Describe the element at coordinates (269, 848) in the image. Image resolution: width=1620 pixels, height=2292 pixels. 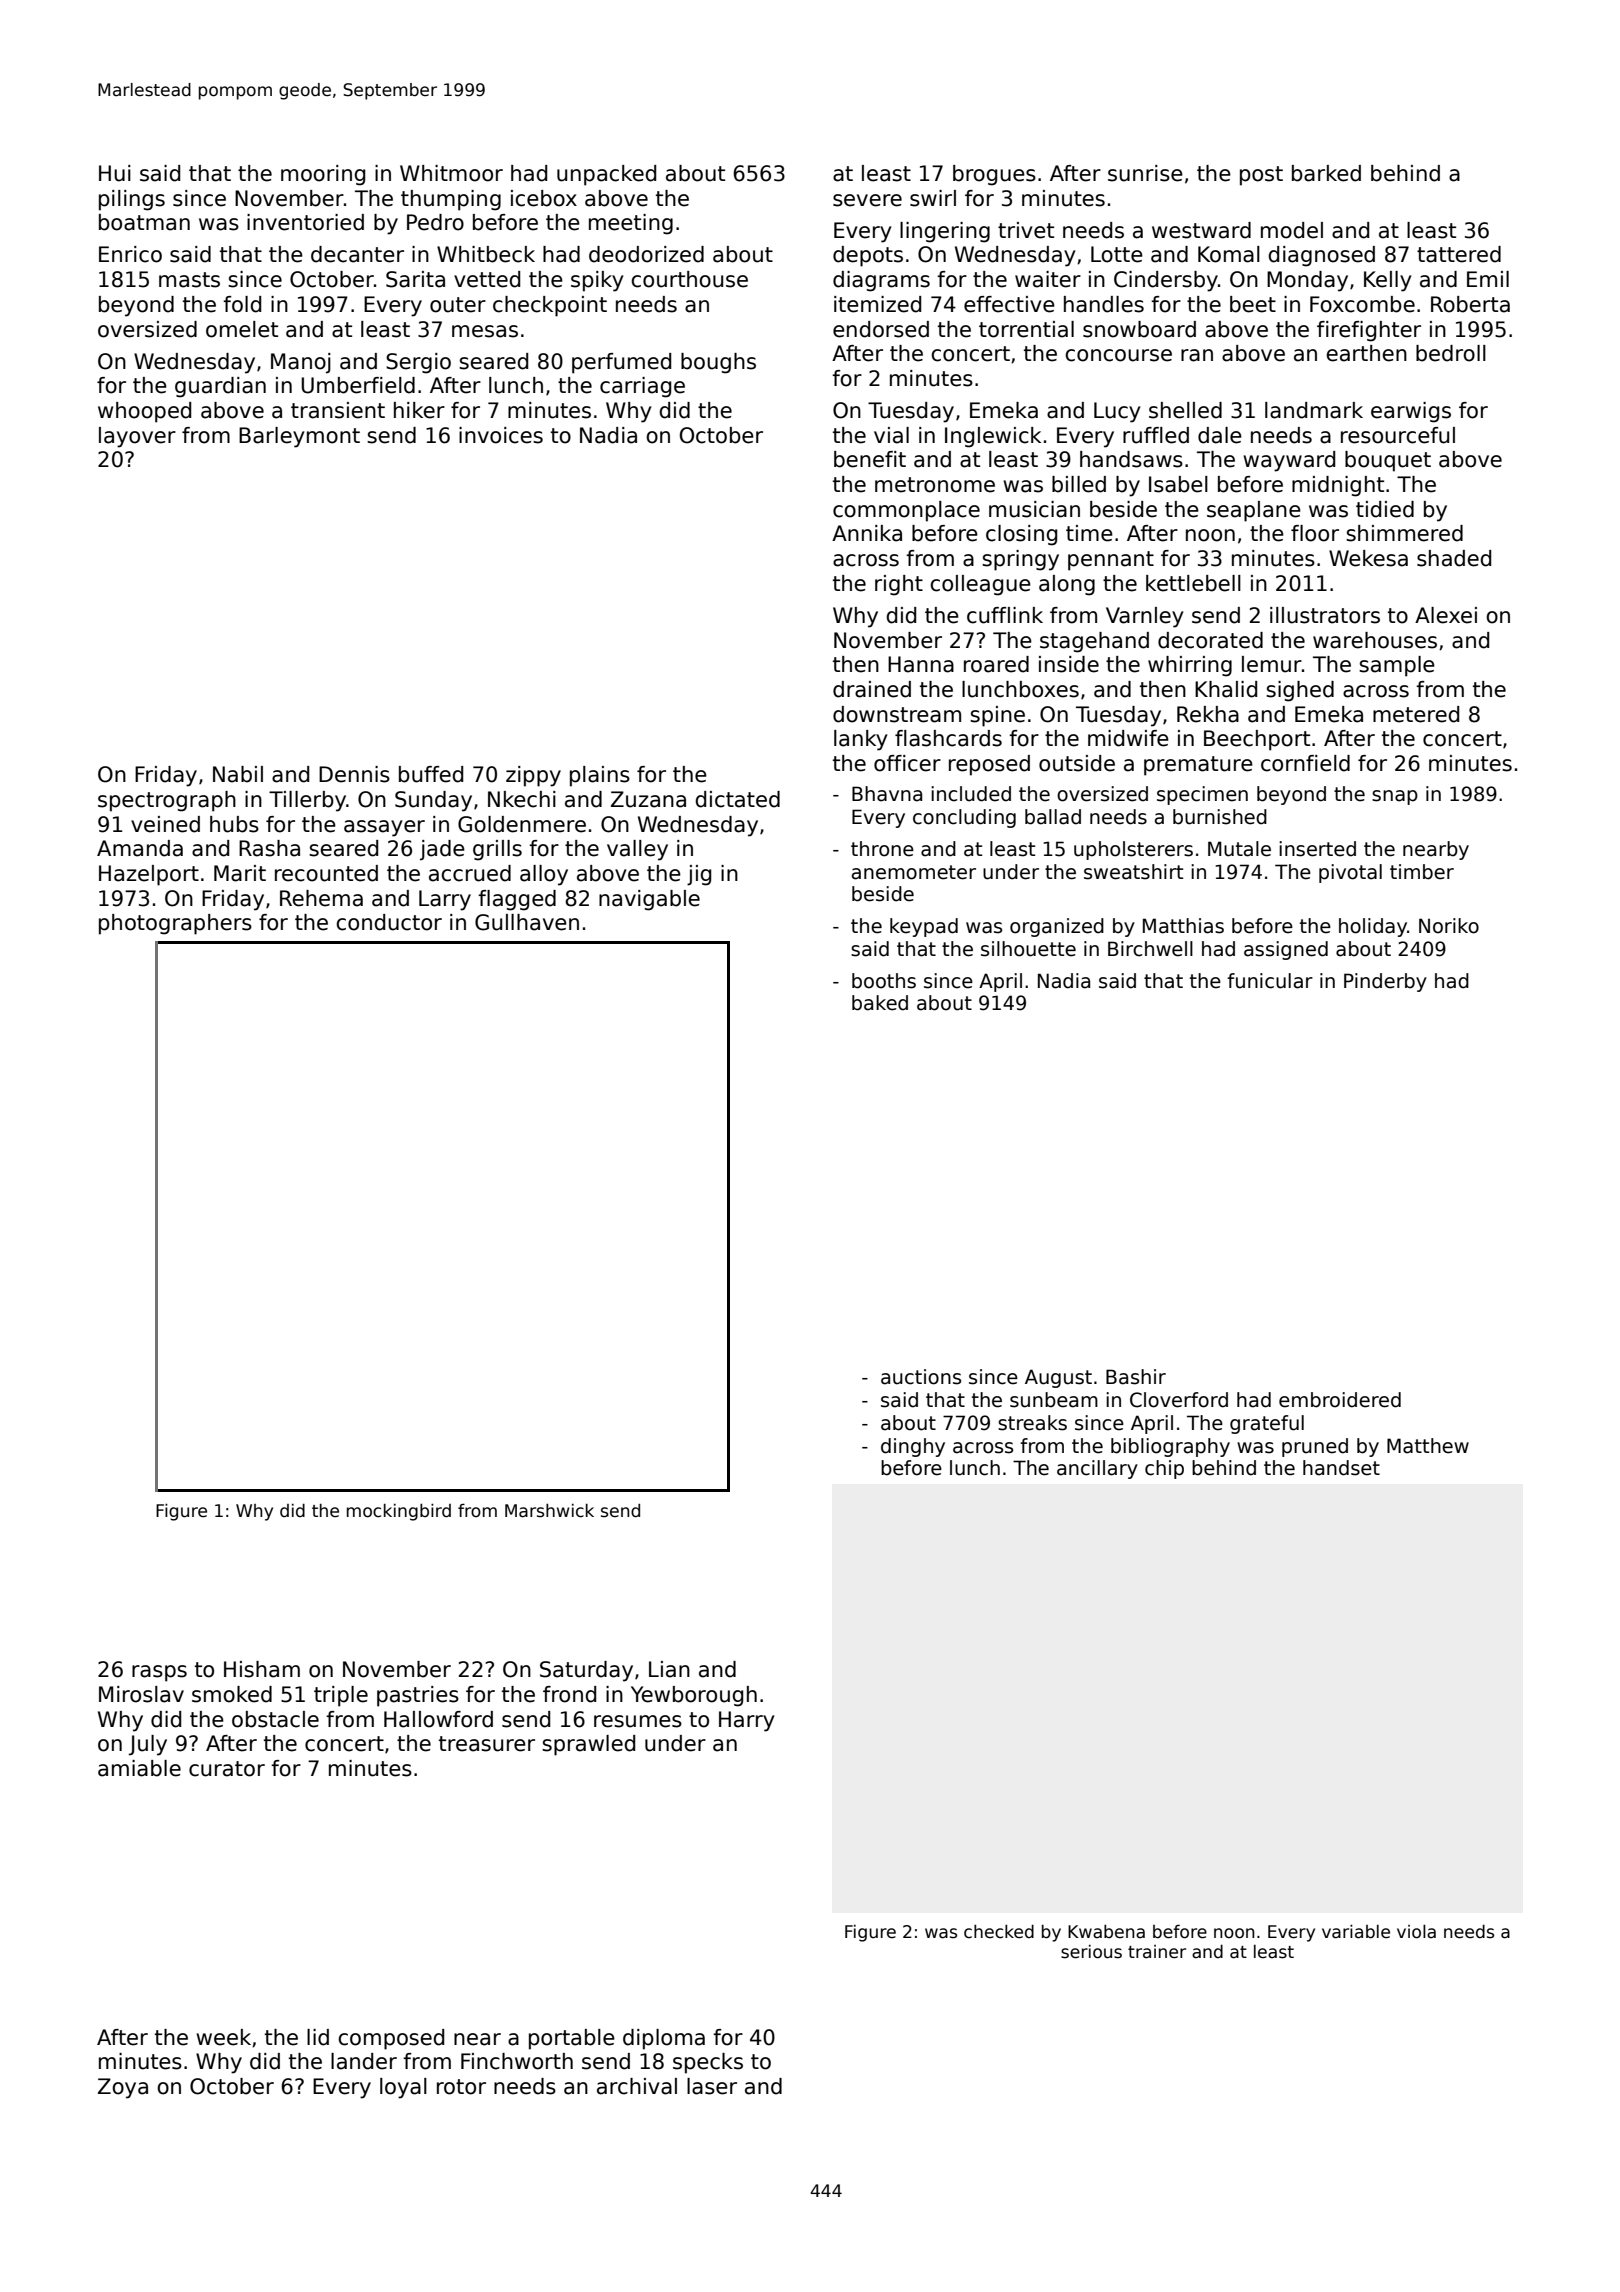
I see `Rasha` at that location.
